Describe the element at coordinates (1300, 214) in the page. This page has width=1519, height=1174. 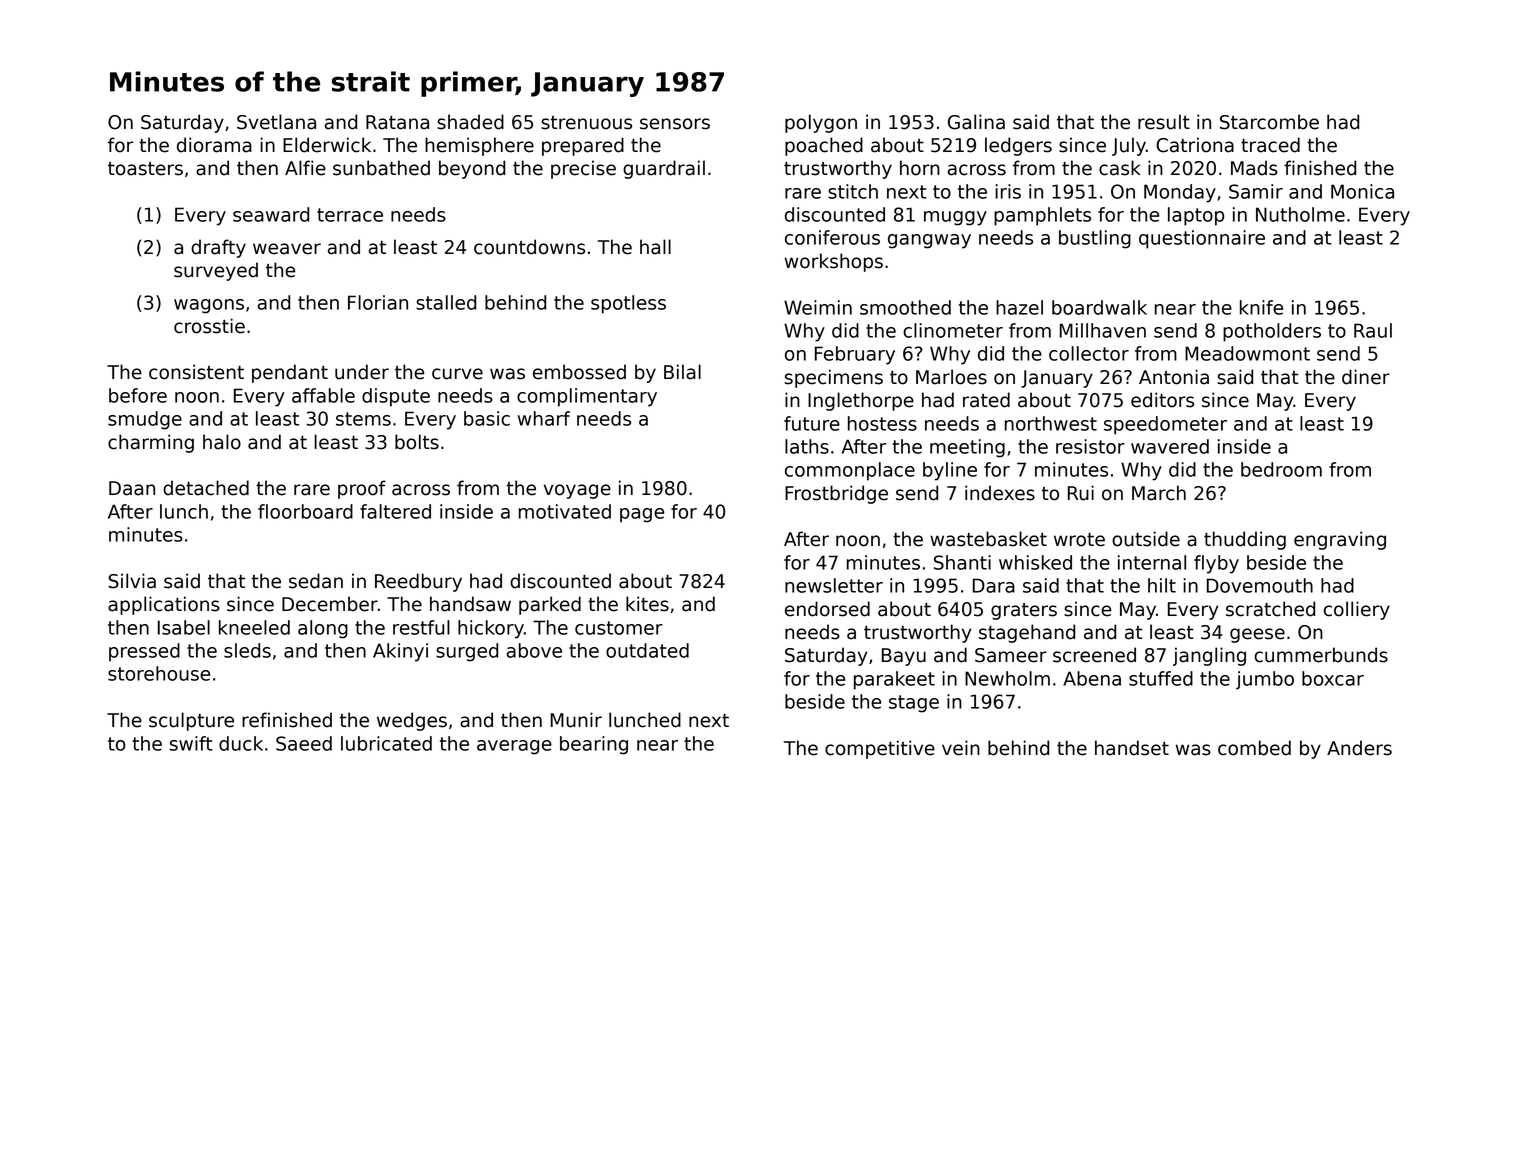
I see `Nutholme` at that location.
